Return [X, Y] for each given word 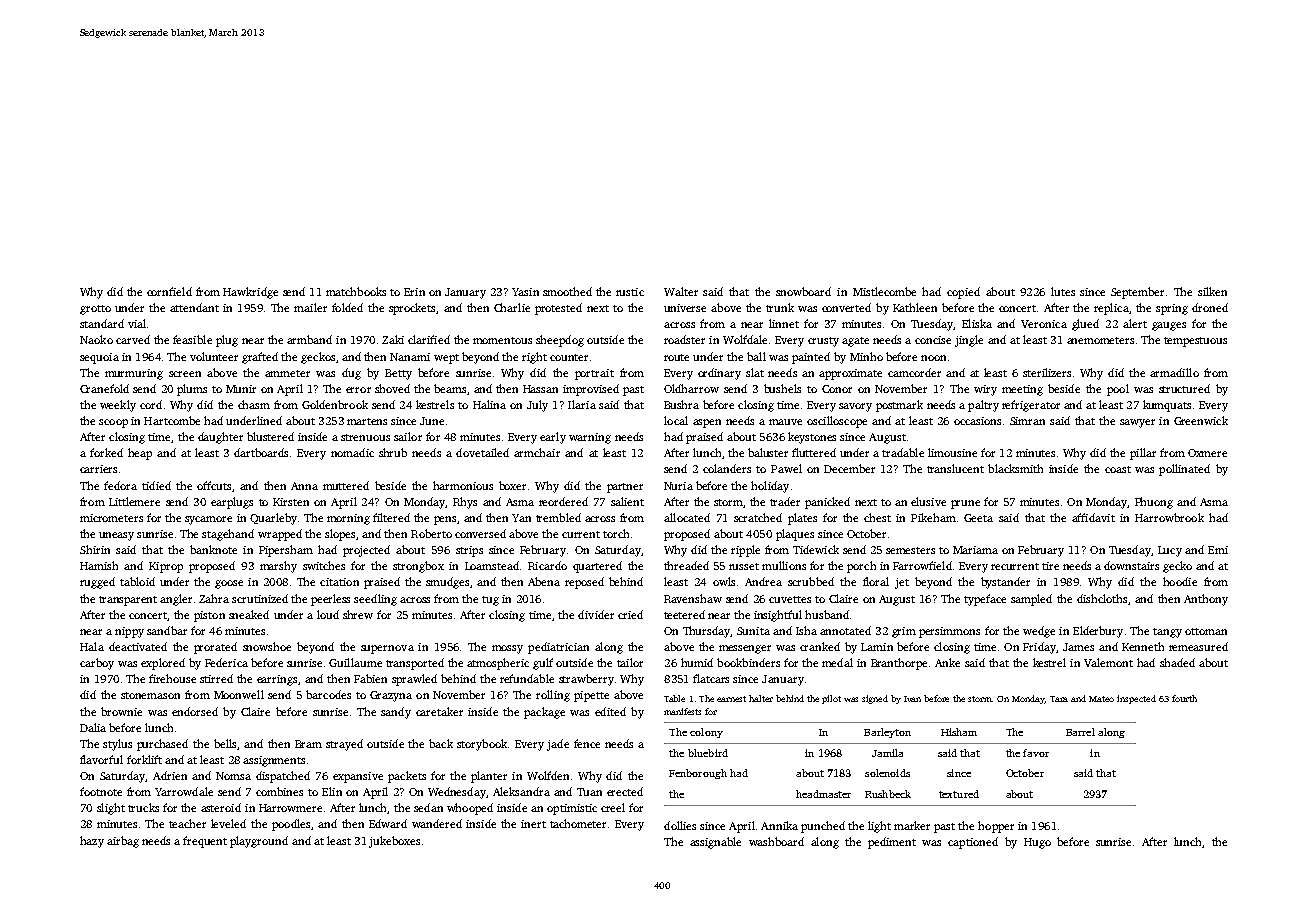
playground [259, 842]
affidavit [1093, 517]
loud [328, 614]
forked [106, 452]
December [849, 468]
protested [558, 309]
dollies [680, 825]
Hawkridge [250, 293]
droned [1210, 307]
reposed [584, 583]
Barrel [1080, 732]
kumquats [1167, 406]
